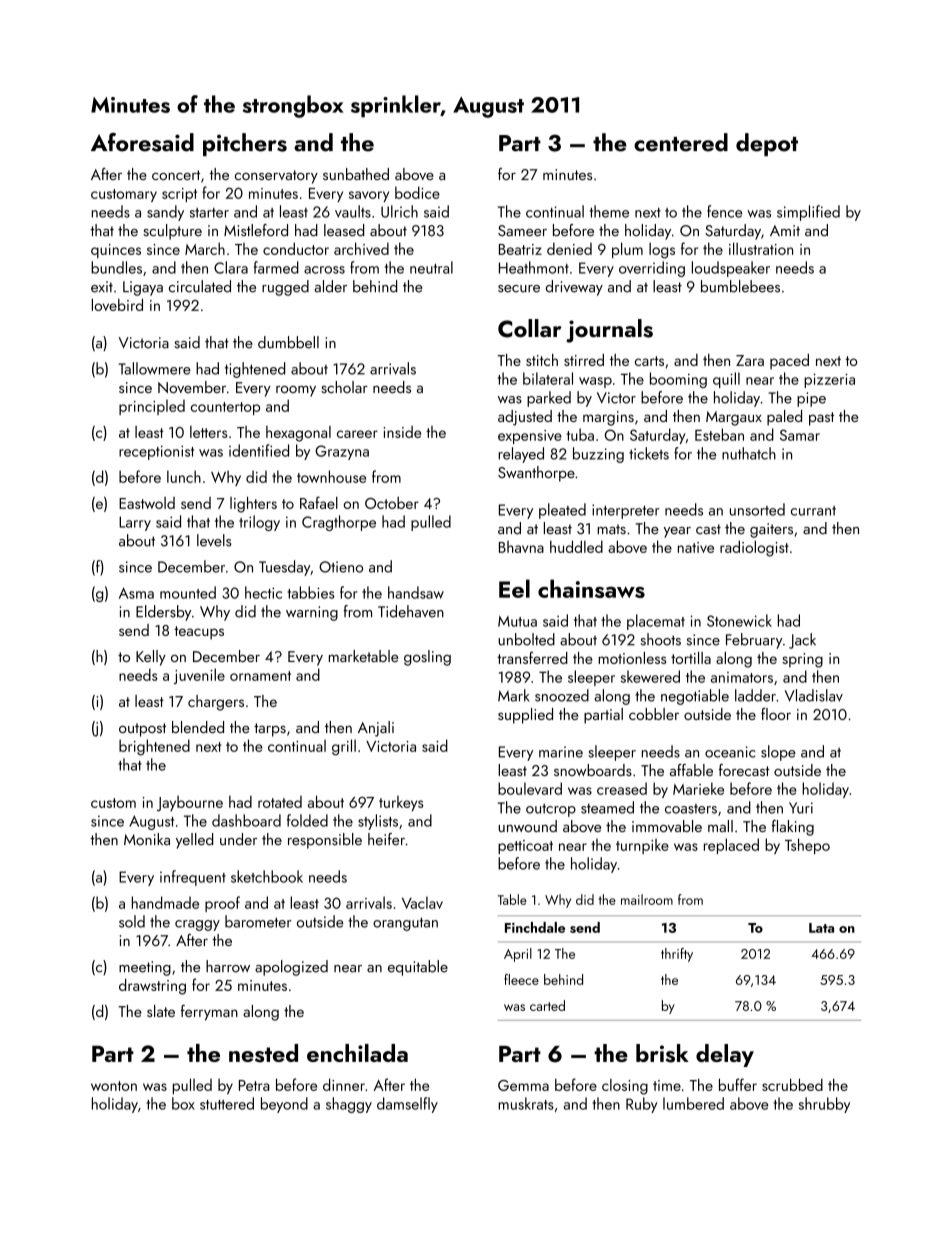 Image resolution: width=952 pixels, height=1233 pixels. I want to click on Tidehaven, so click(411, 611).
